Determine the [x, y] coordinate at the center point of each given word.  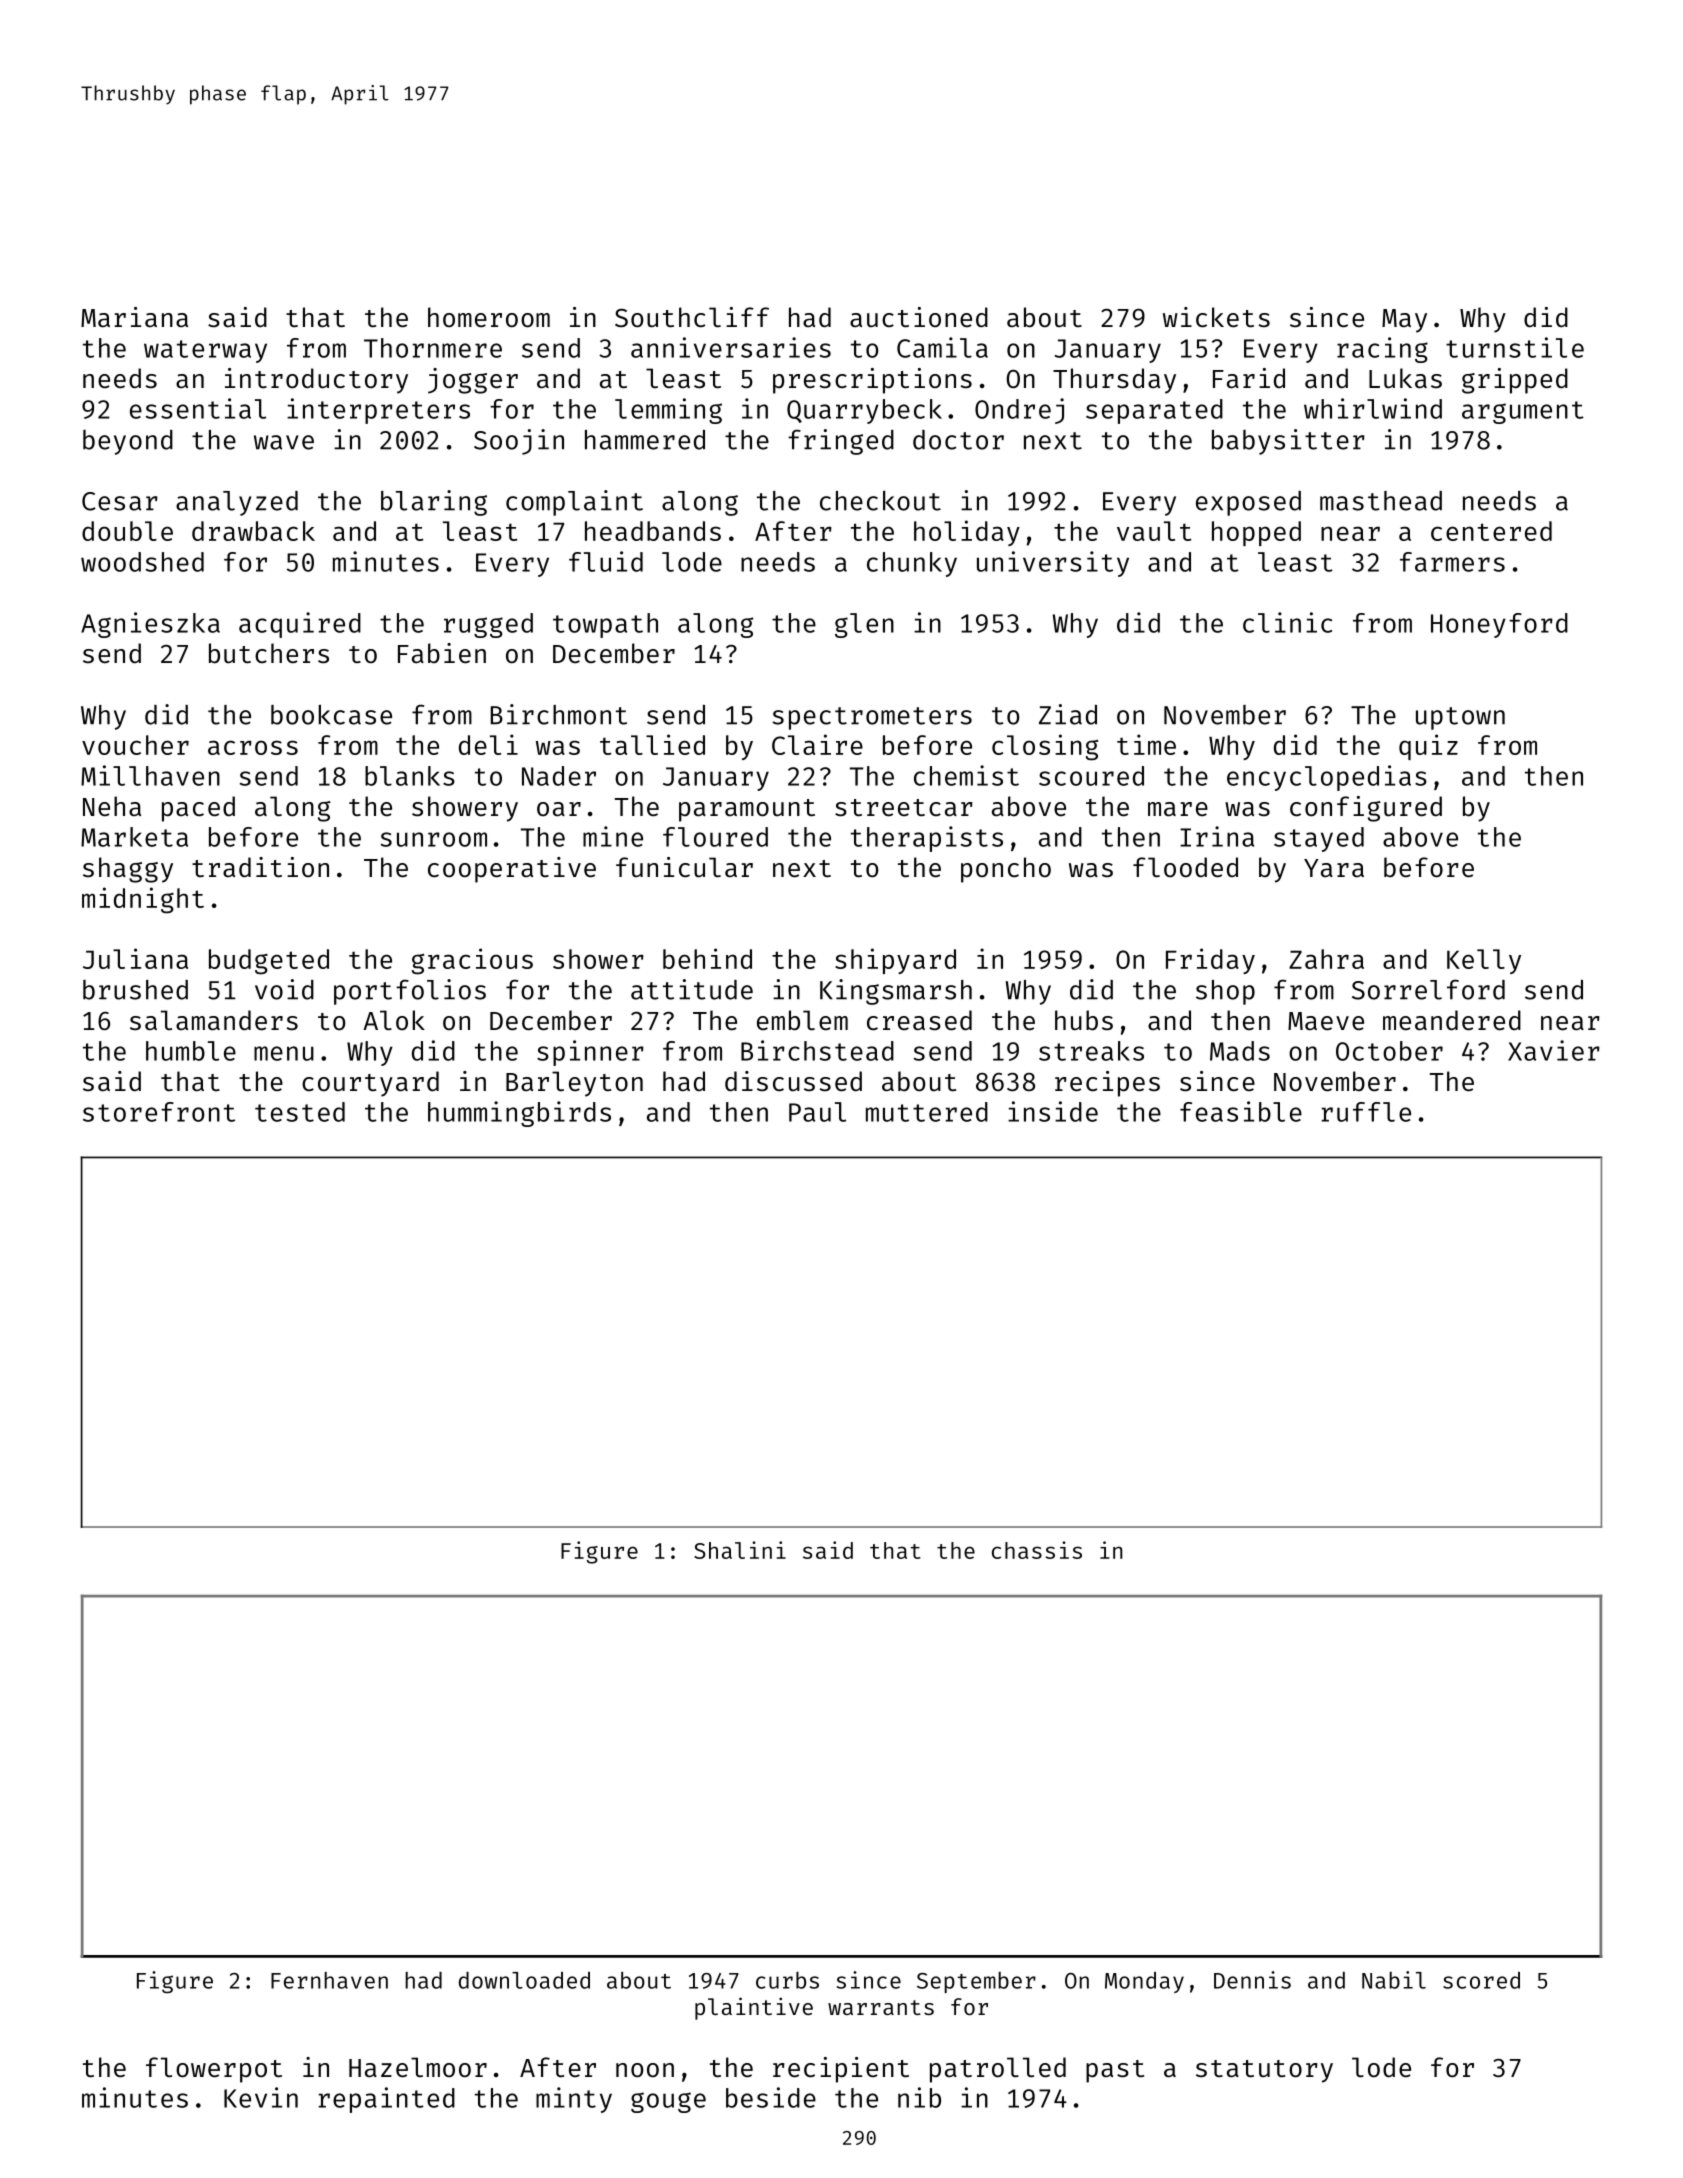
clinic [1287, 622]
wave [284, 442]
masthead [1381, 501]
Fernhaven [329, 1980]
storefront [159, 1112]
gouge [668, 2102]
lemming [668, 411]
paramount [747, 810]
